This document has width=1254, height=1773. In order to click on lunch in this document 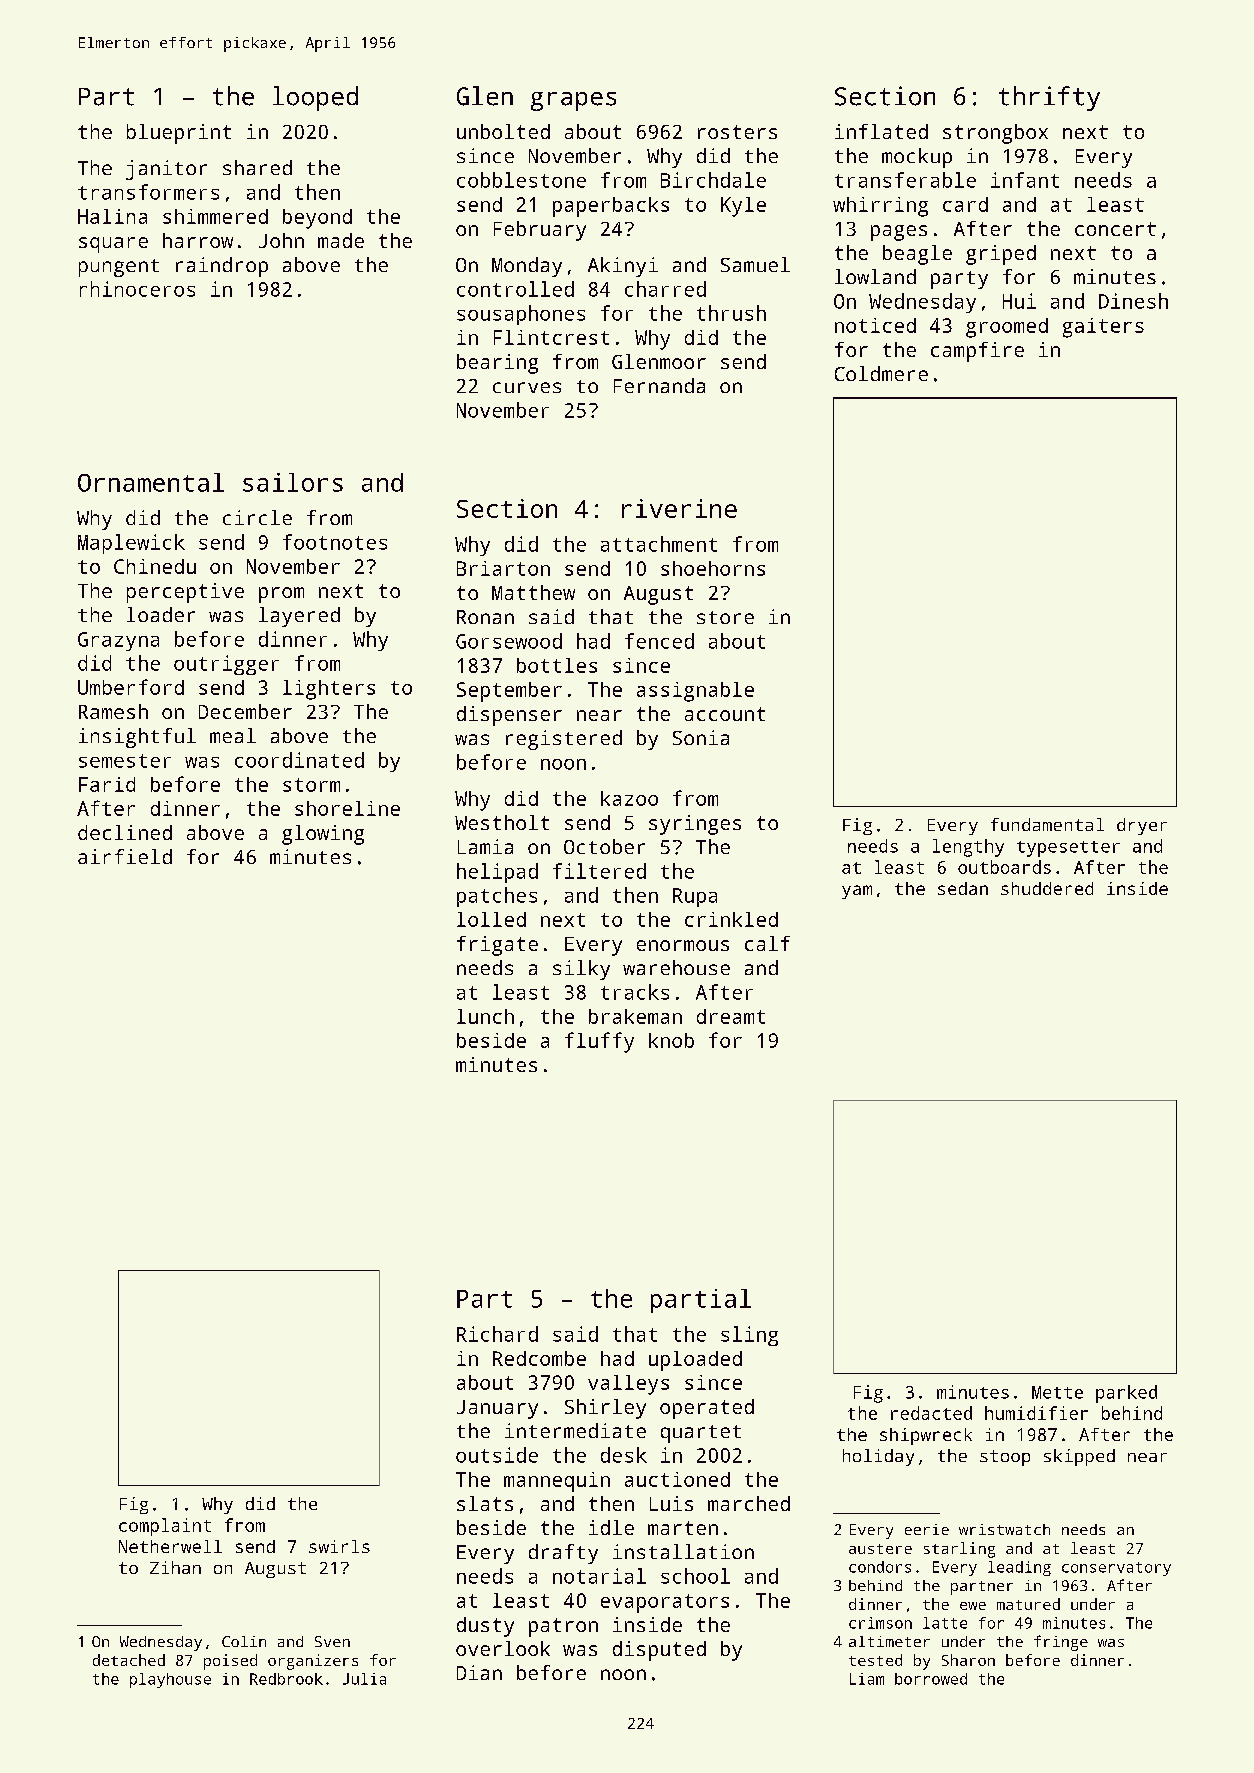, I will do `click(485, 1016)`.
